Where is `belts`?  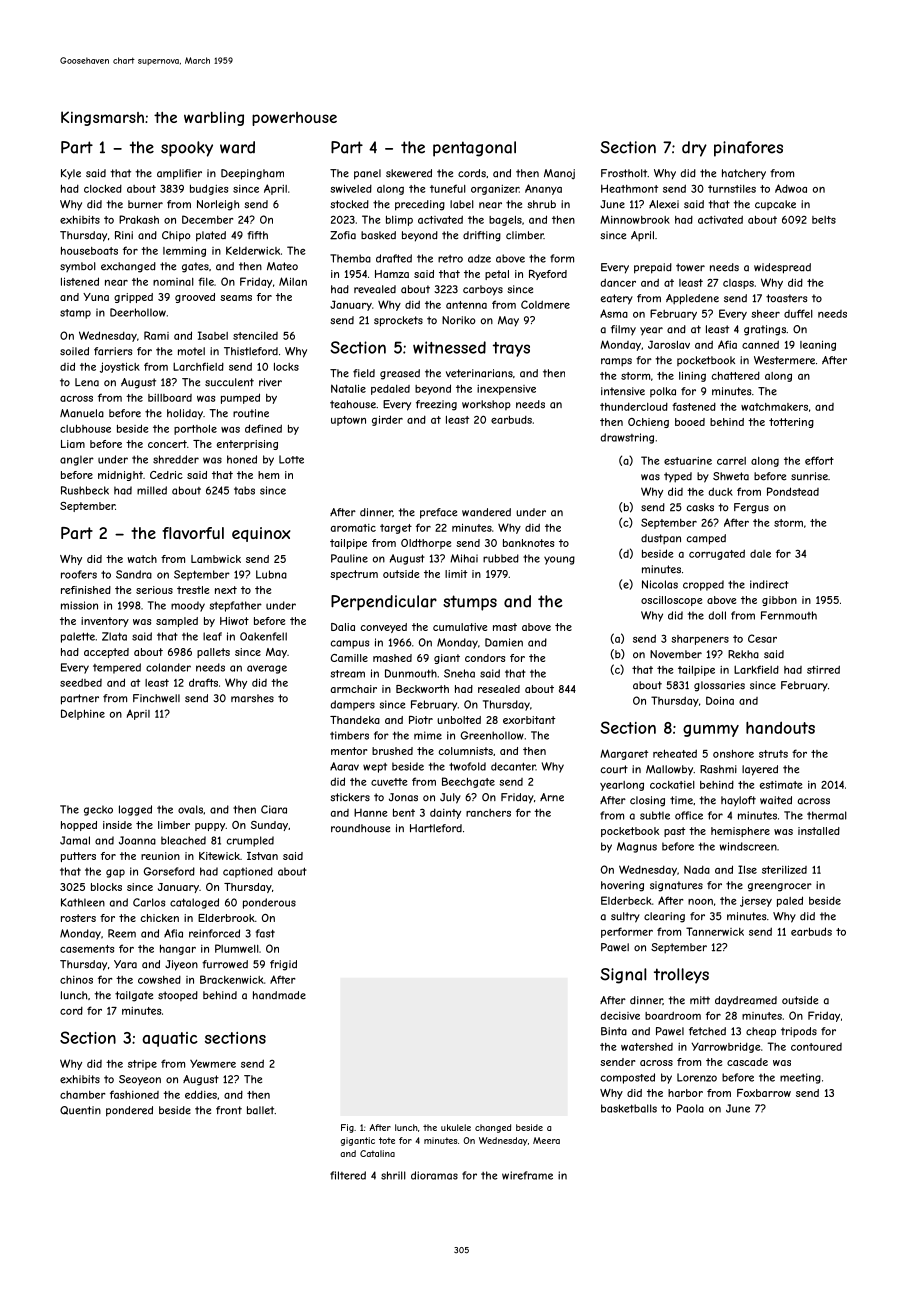 belts is located at coordinates (824, 220).
